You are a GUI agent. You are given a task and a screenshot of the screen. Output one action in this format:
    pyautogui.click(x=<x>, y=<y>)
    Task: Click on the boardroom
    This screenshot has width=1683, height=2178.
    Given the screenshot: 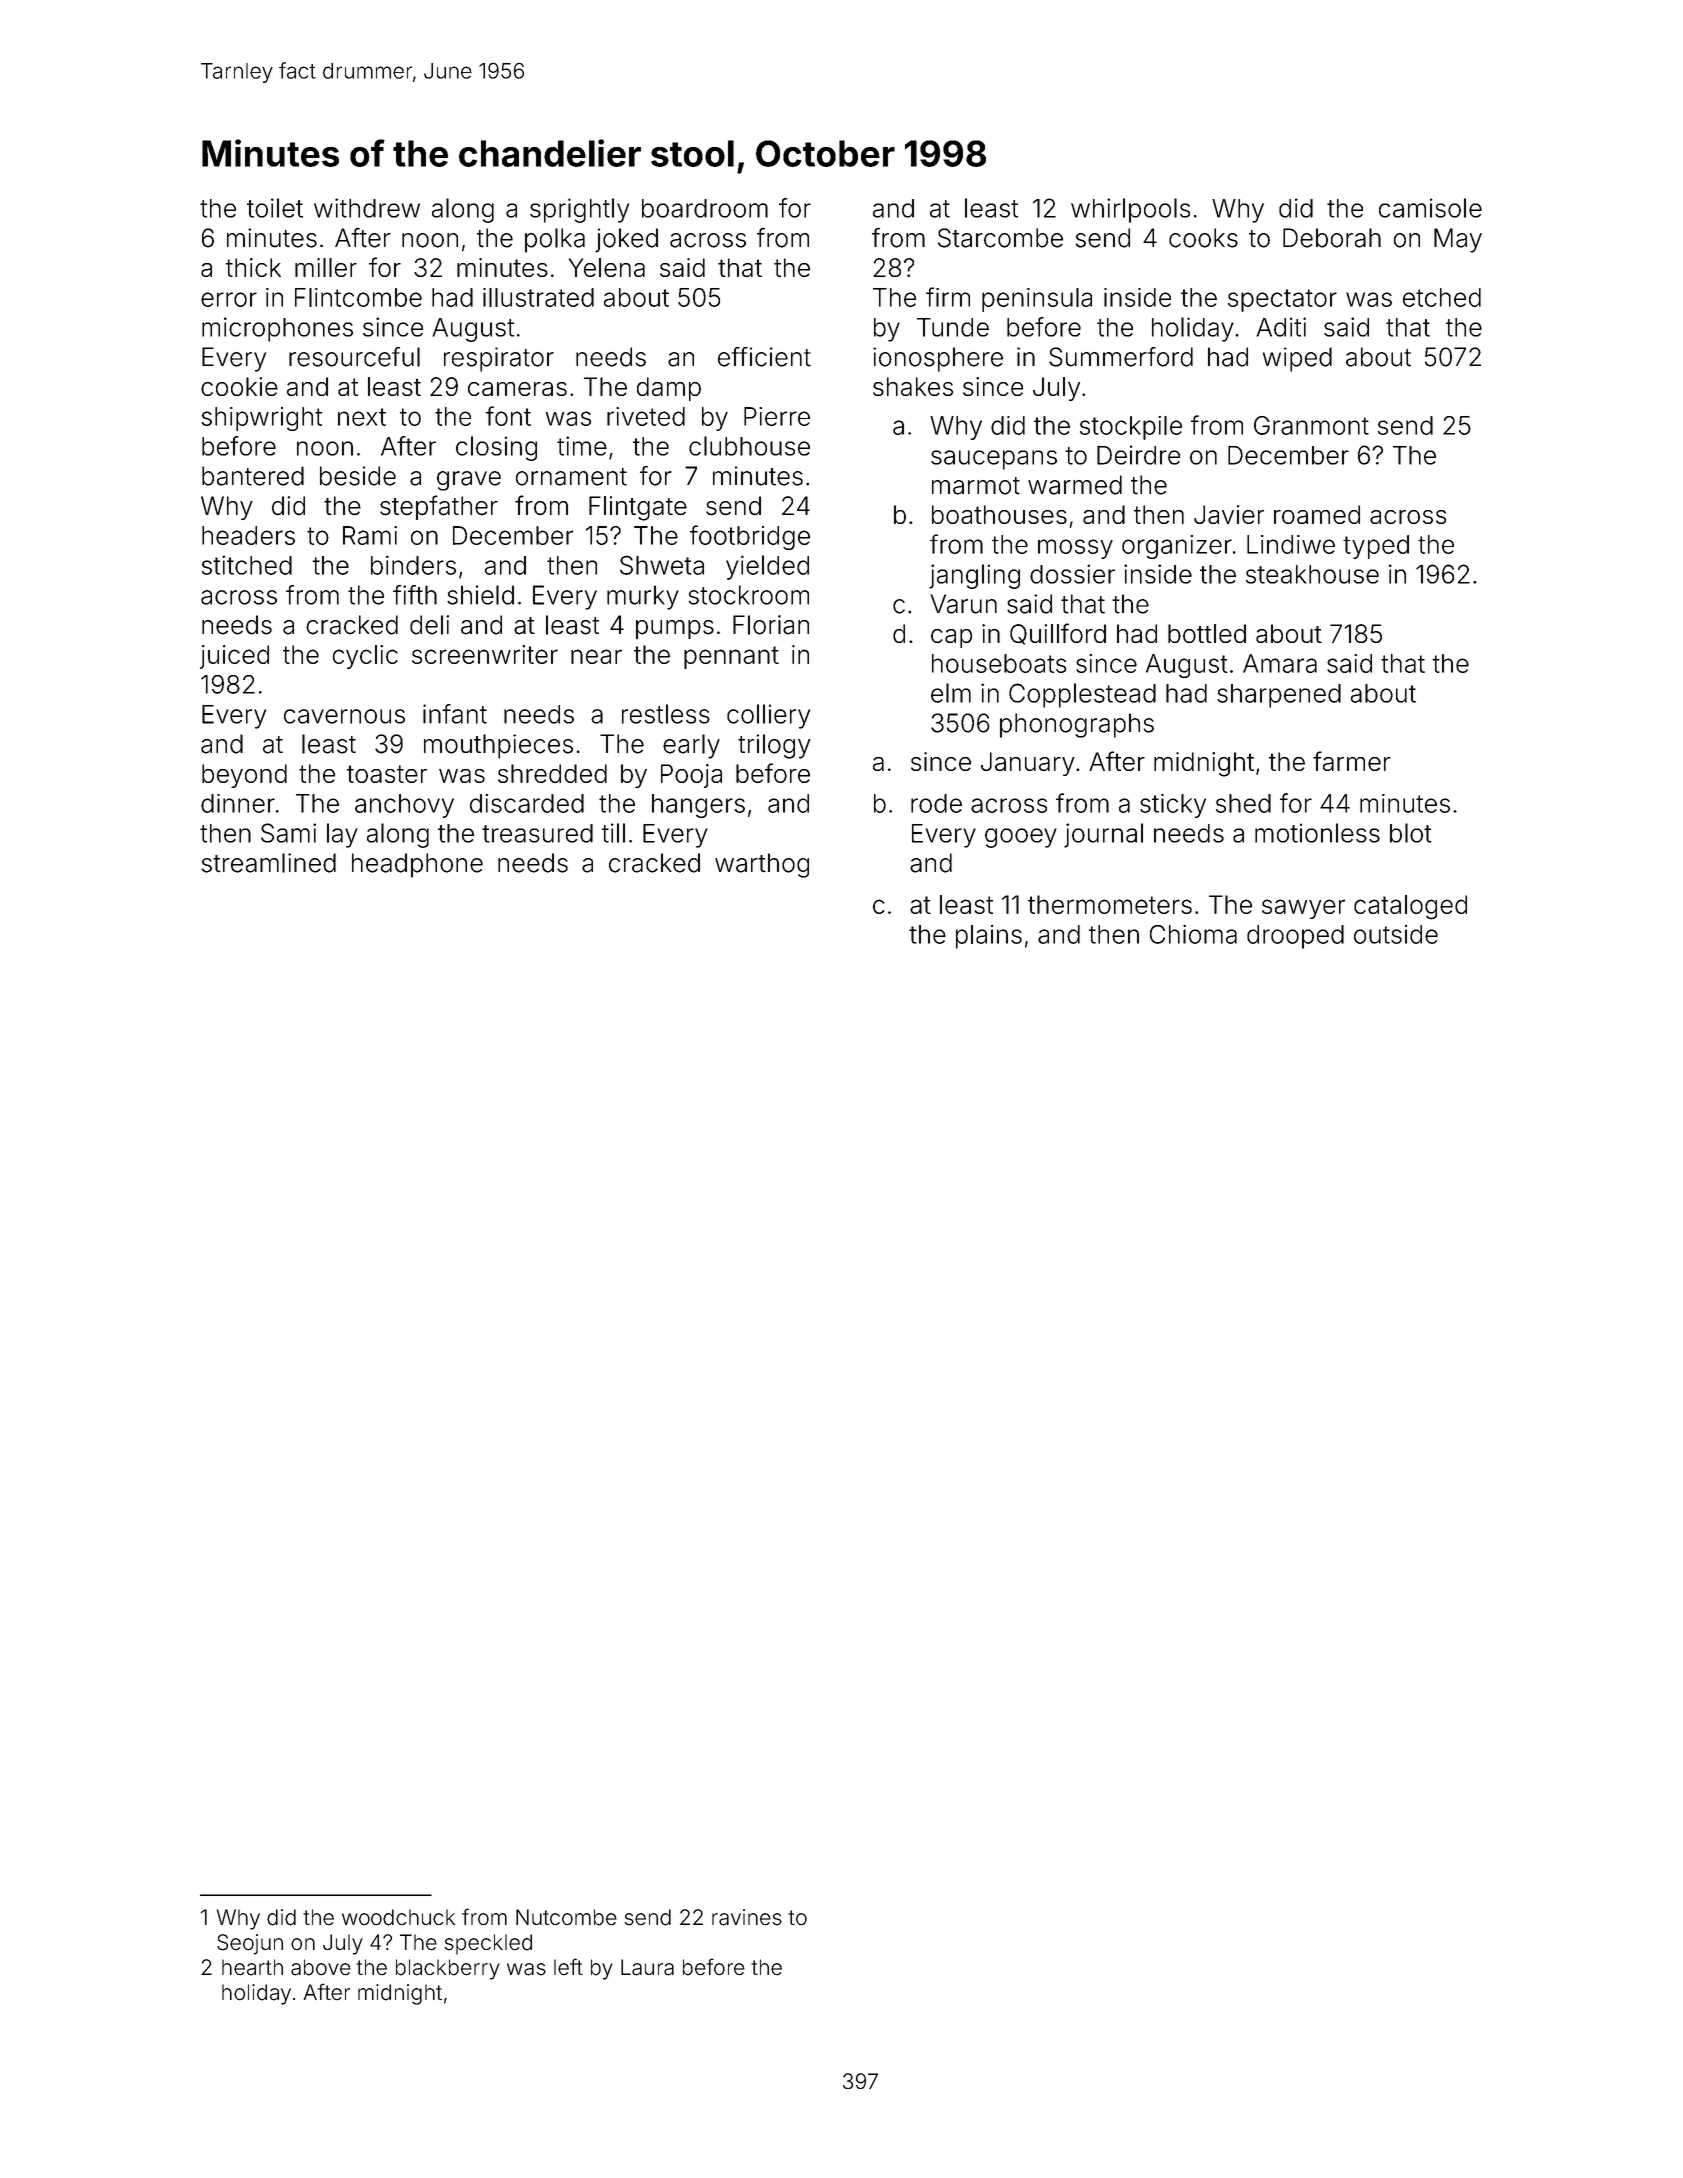 What is the action you would take?
    pyautogui.click(x=705, y=208)
